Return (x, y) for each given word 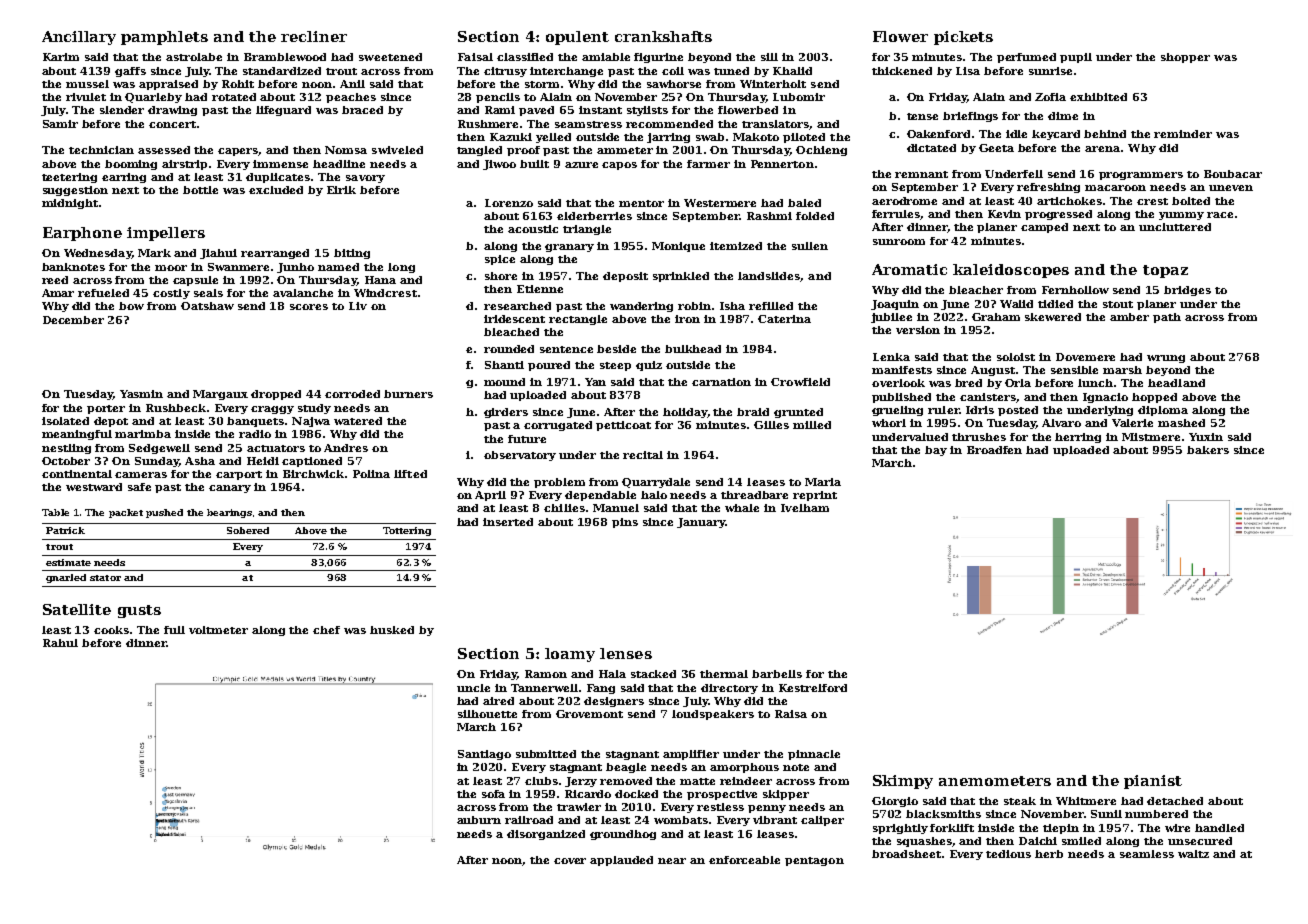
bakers (1208, 450)
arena (1102, 149)
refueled (103, 293)
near (672, 861)
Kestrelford (813, 688)
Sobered (248, 530)
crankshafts (663, 36)
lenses (626, 653)
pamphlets (164, 38)
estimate (68, 562)
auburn (479, 820)
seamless (1147, 854)
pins (625, 523)
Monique (678, 247)
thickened (902, 71)
